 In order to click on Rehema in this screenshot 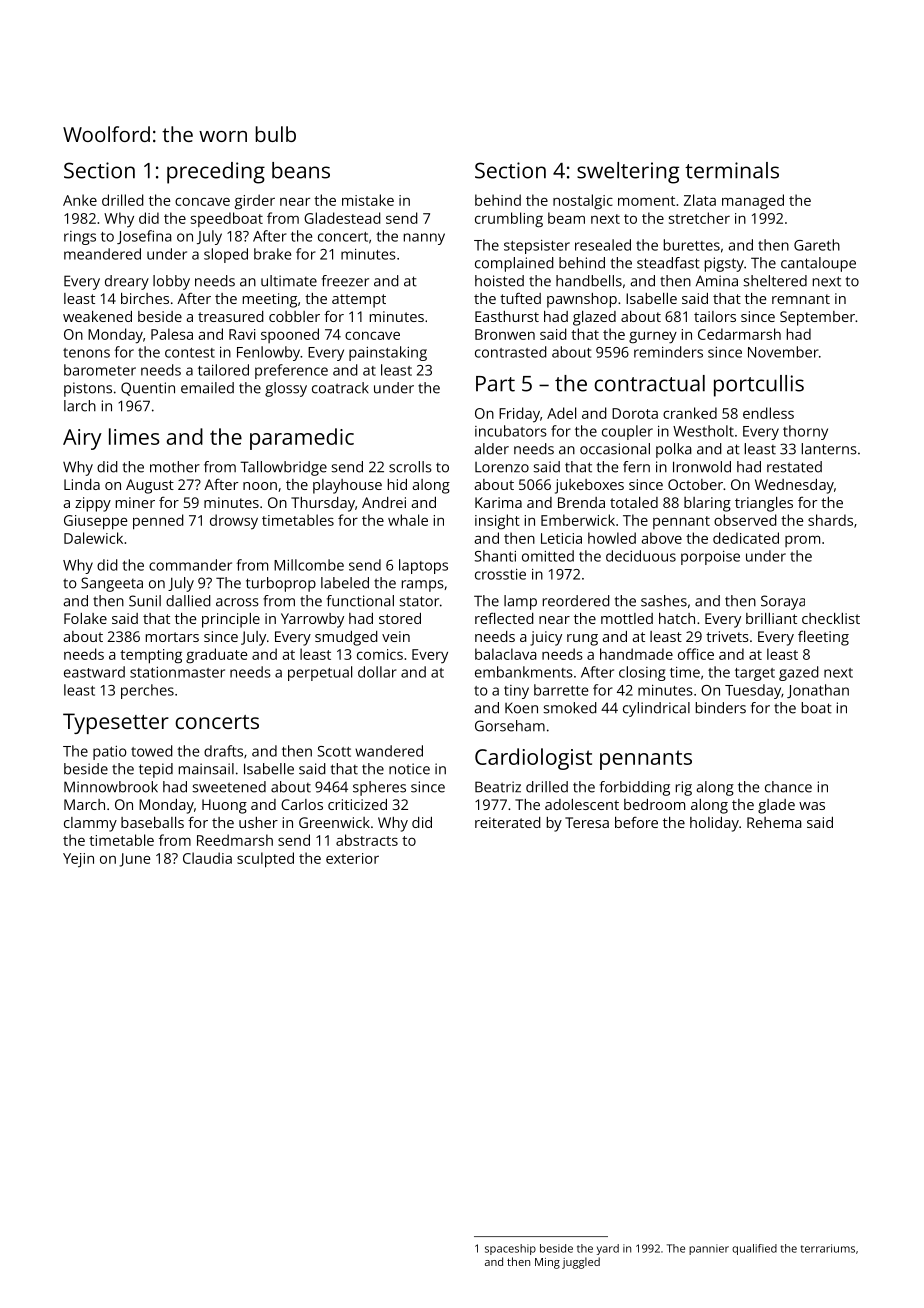, I will do `click(774, 822)`.
